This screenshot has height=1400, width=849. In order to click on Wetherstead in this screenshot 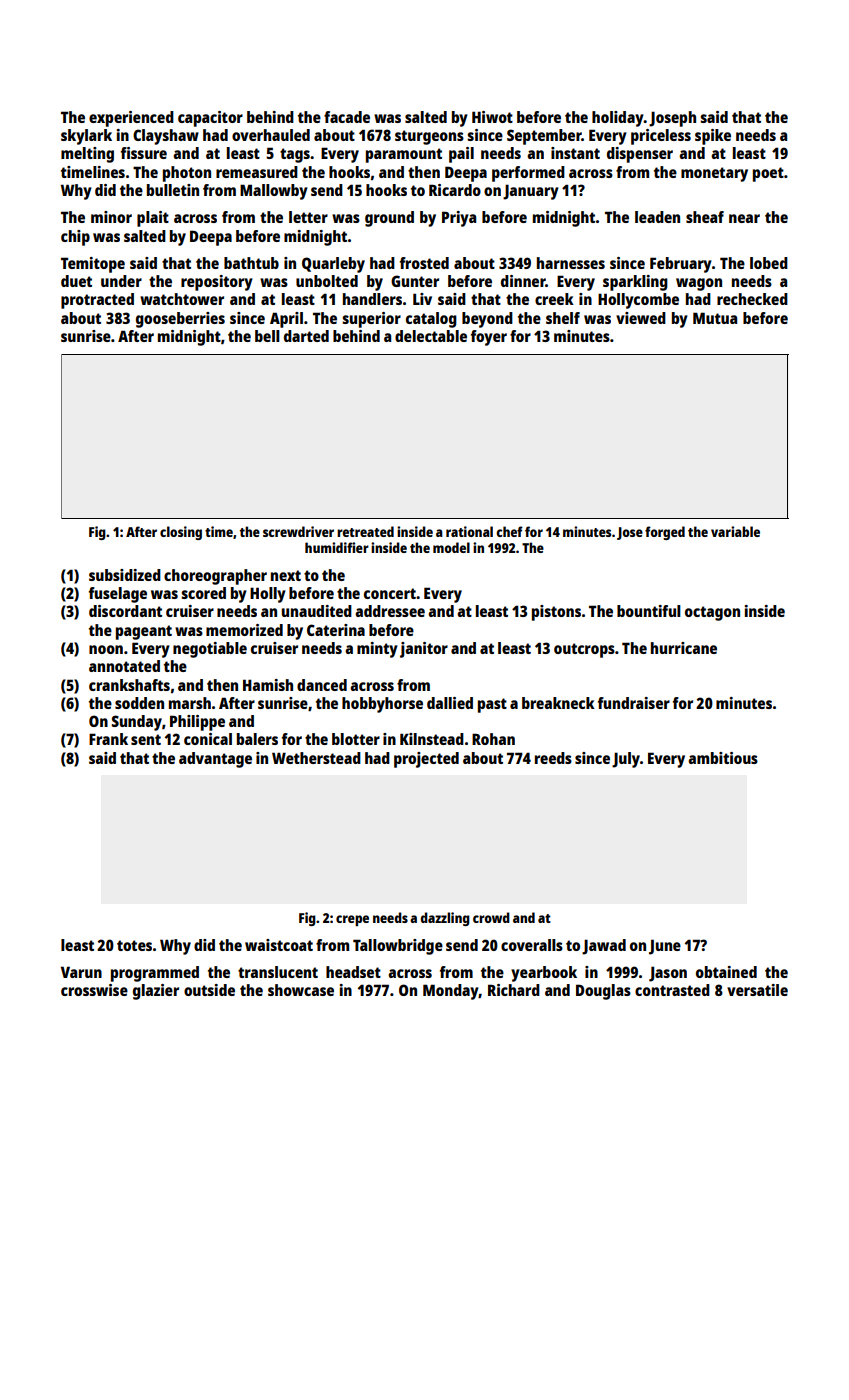, I will do `click(316, 758)`.
